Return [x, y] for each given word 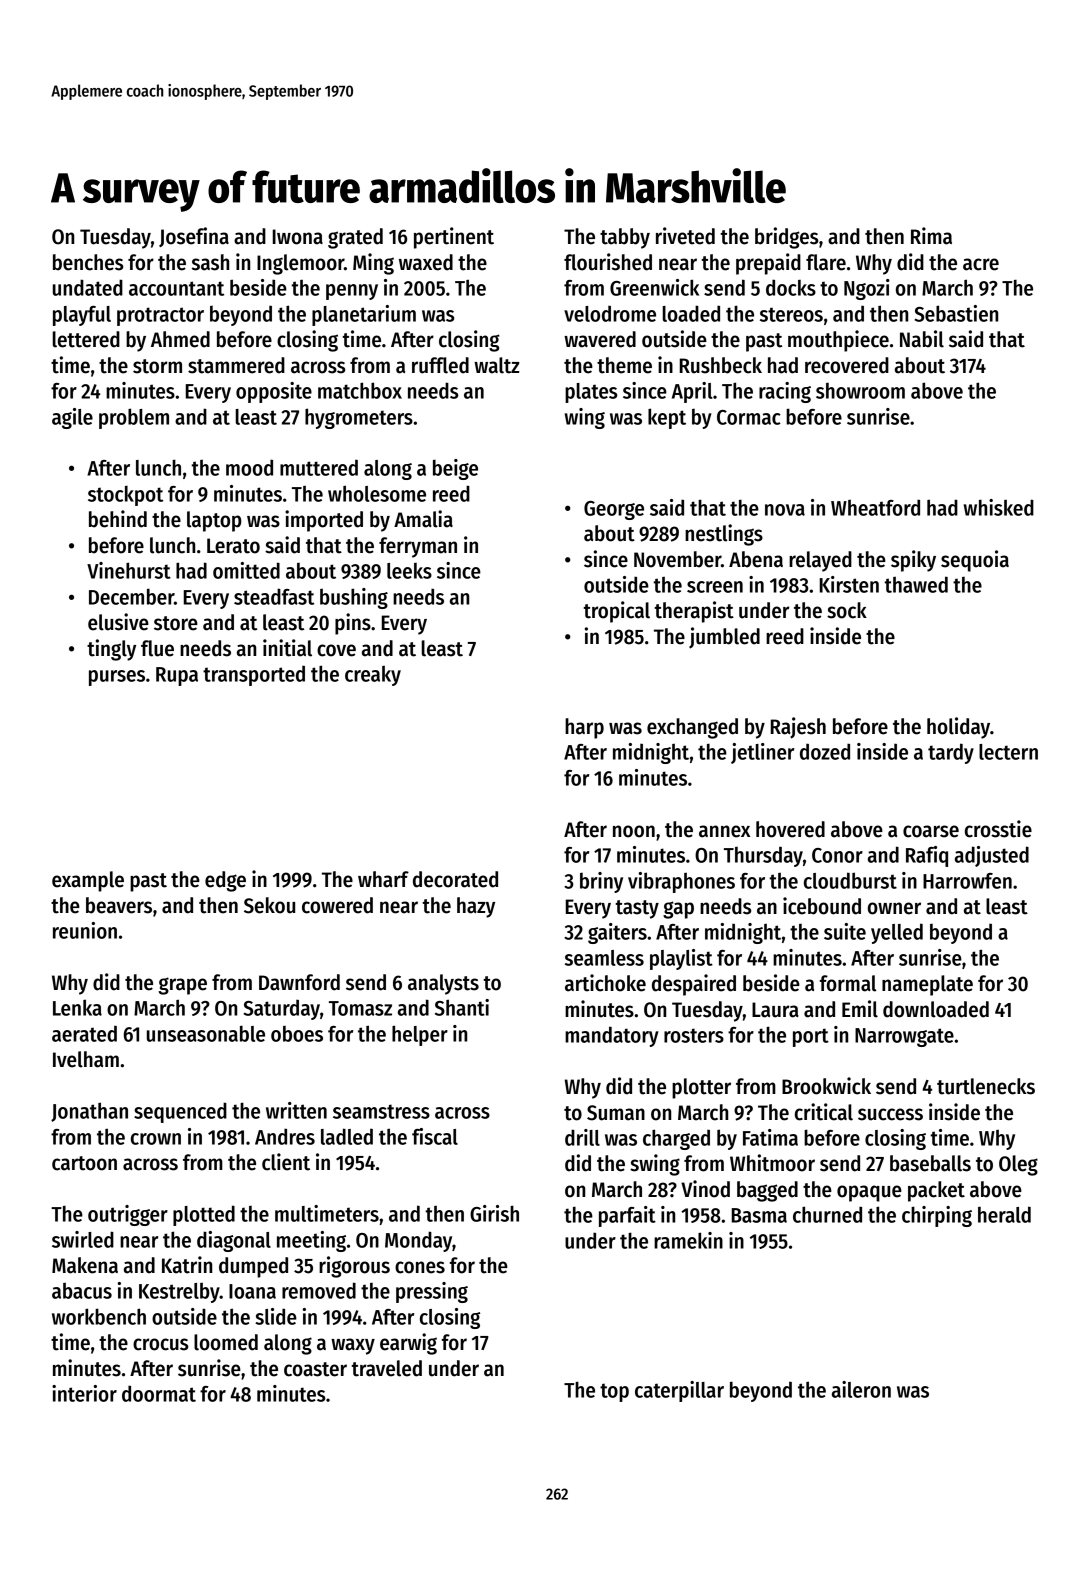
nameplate [927, 985]
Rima [931, 236]
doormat [159, 1393]
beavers [119, 905]
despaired [694, 985]
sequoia [975, 561]
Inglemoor [300, 264]
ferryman [418, 547]
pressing [432, 1292]
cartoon [84, 1163]
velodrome [610, 313]
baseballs [930, 1163]
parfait [627, 1216]
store [176, 623]
